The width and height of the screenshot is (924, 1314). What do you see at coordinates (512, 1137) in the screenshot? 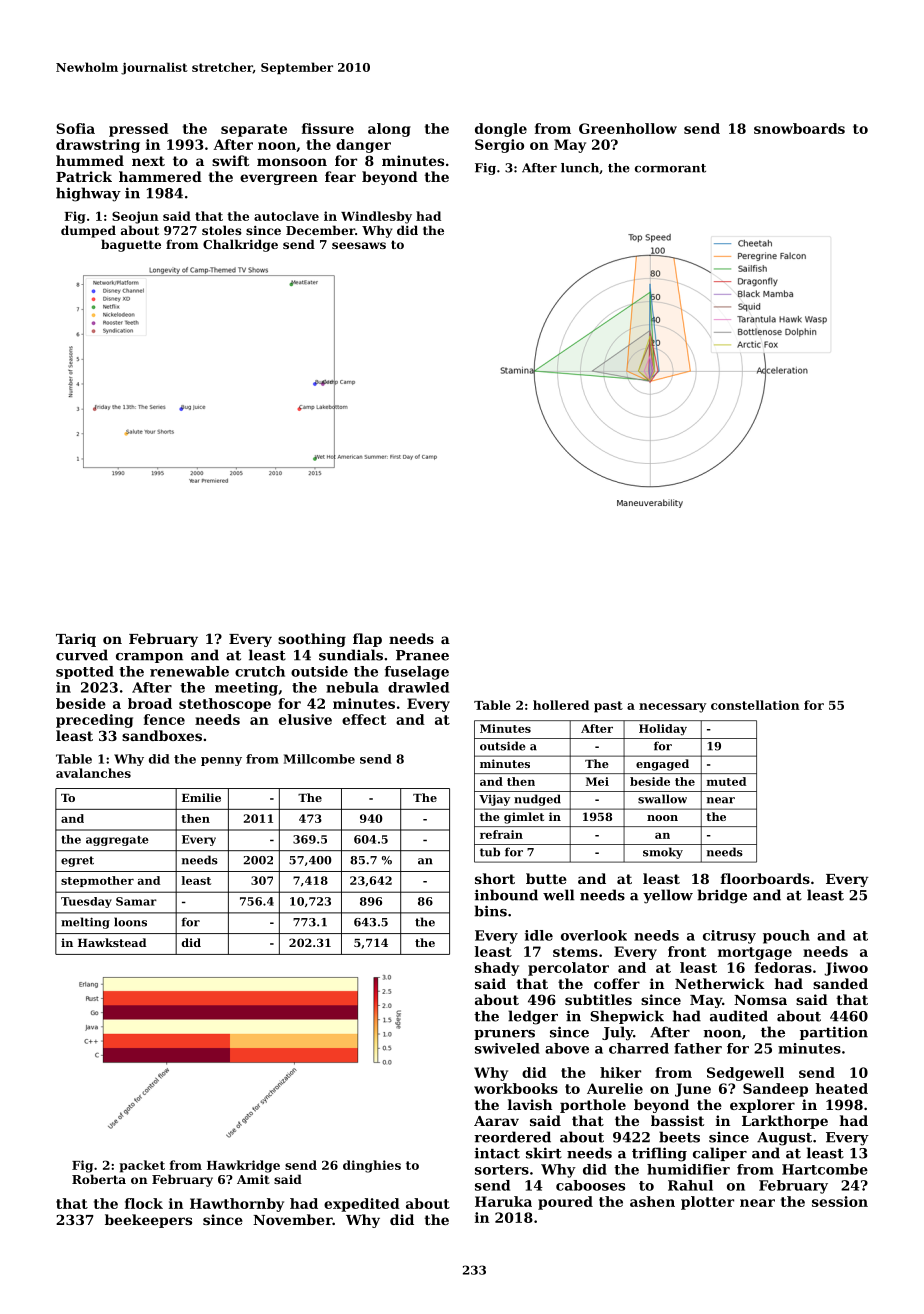
I see `reordered` at bounding box center [512, 1137].
